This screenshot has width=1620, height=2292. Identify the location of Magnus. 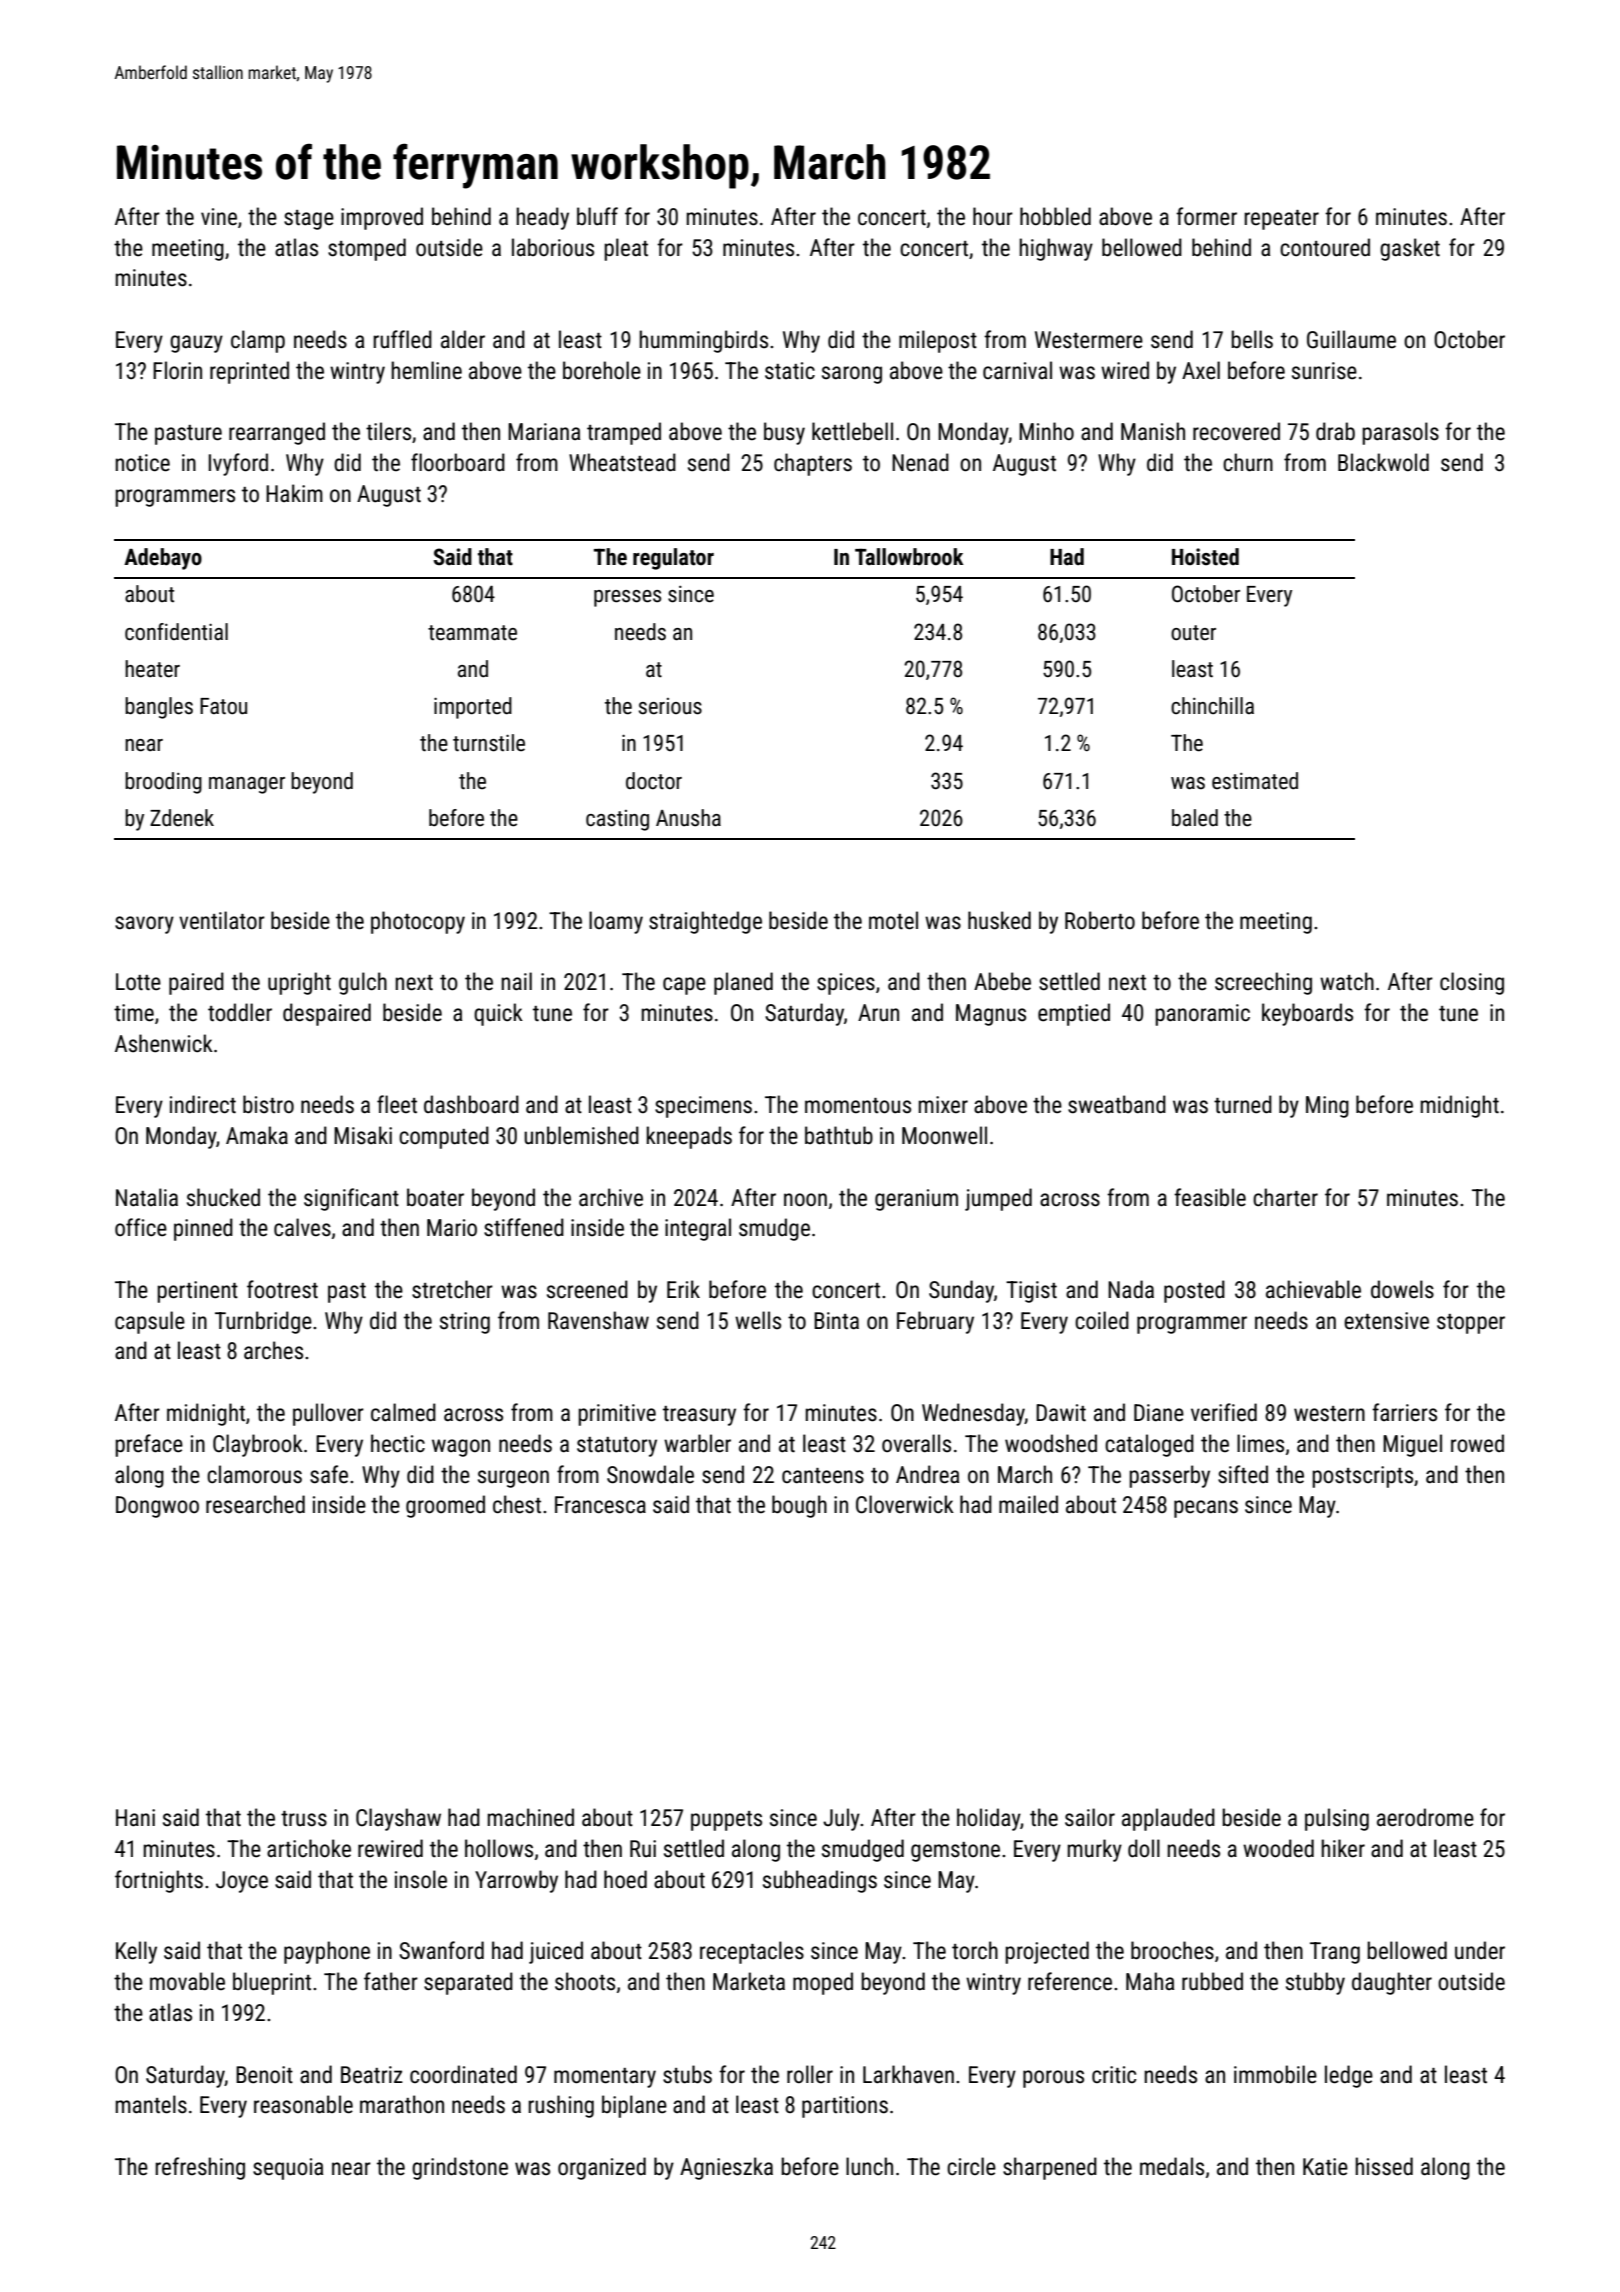
(991, 1015).
